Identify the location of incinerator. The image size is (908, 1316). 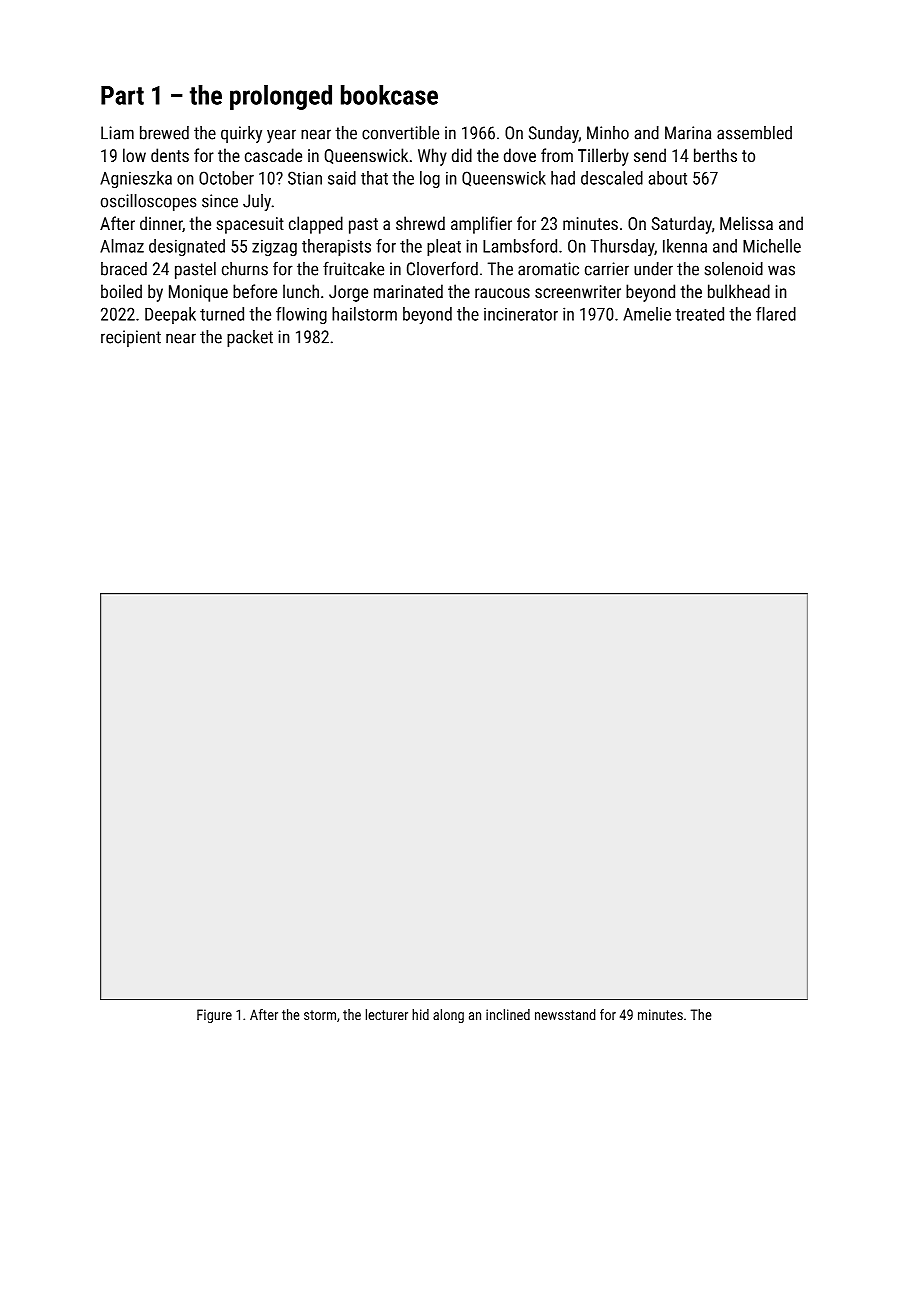
(521, 314).
